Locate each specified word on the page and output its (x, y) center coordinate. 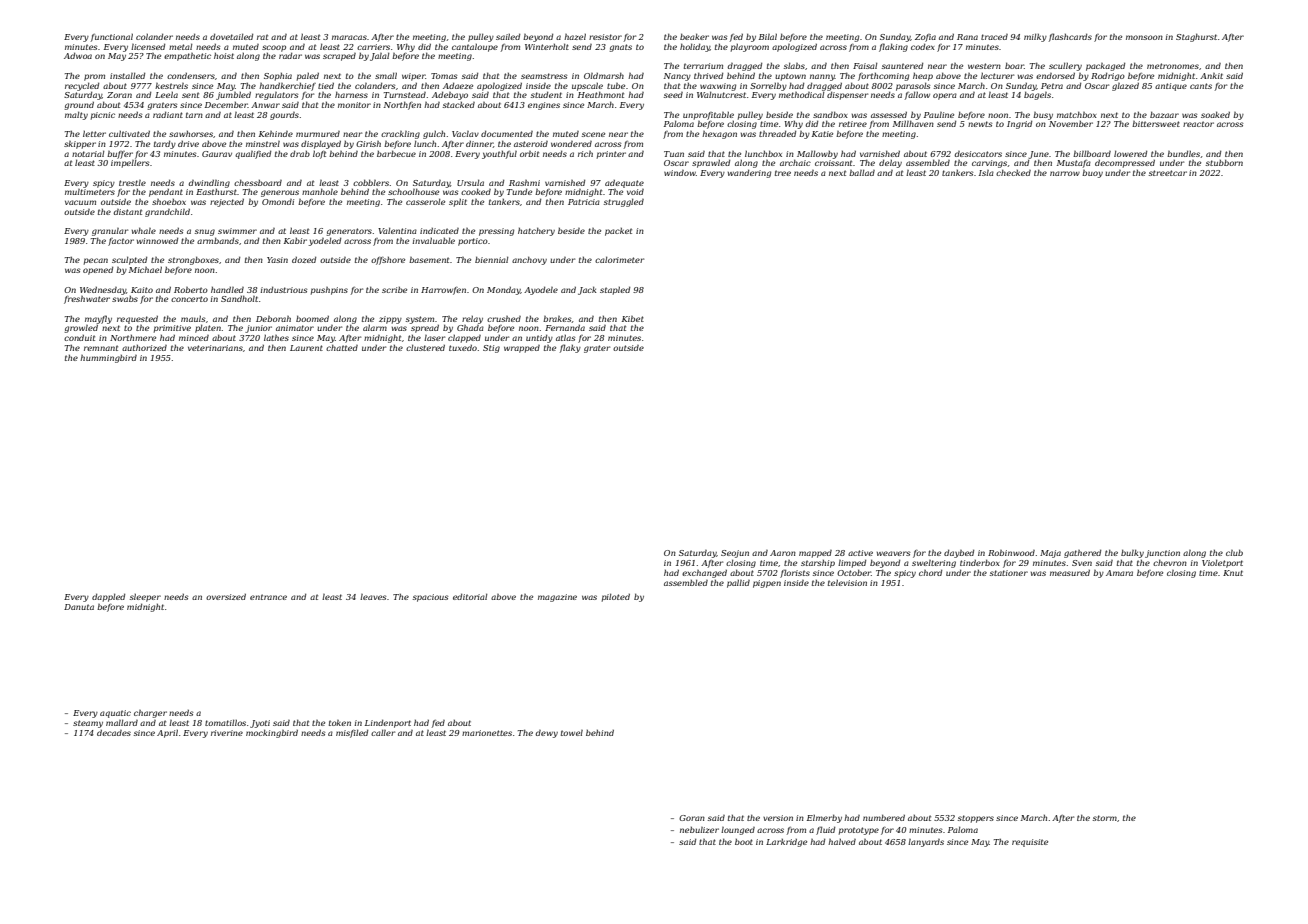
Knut (1233, 573)
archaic (795, 162)
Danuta (79, 607)
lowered (1130, 153)
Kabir (295, 241)
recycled (82, 86)
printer (611, 155)
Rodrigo (1108, 76)
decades (114, 733)
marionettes (487, 733)
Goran (692, 818)
